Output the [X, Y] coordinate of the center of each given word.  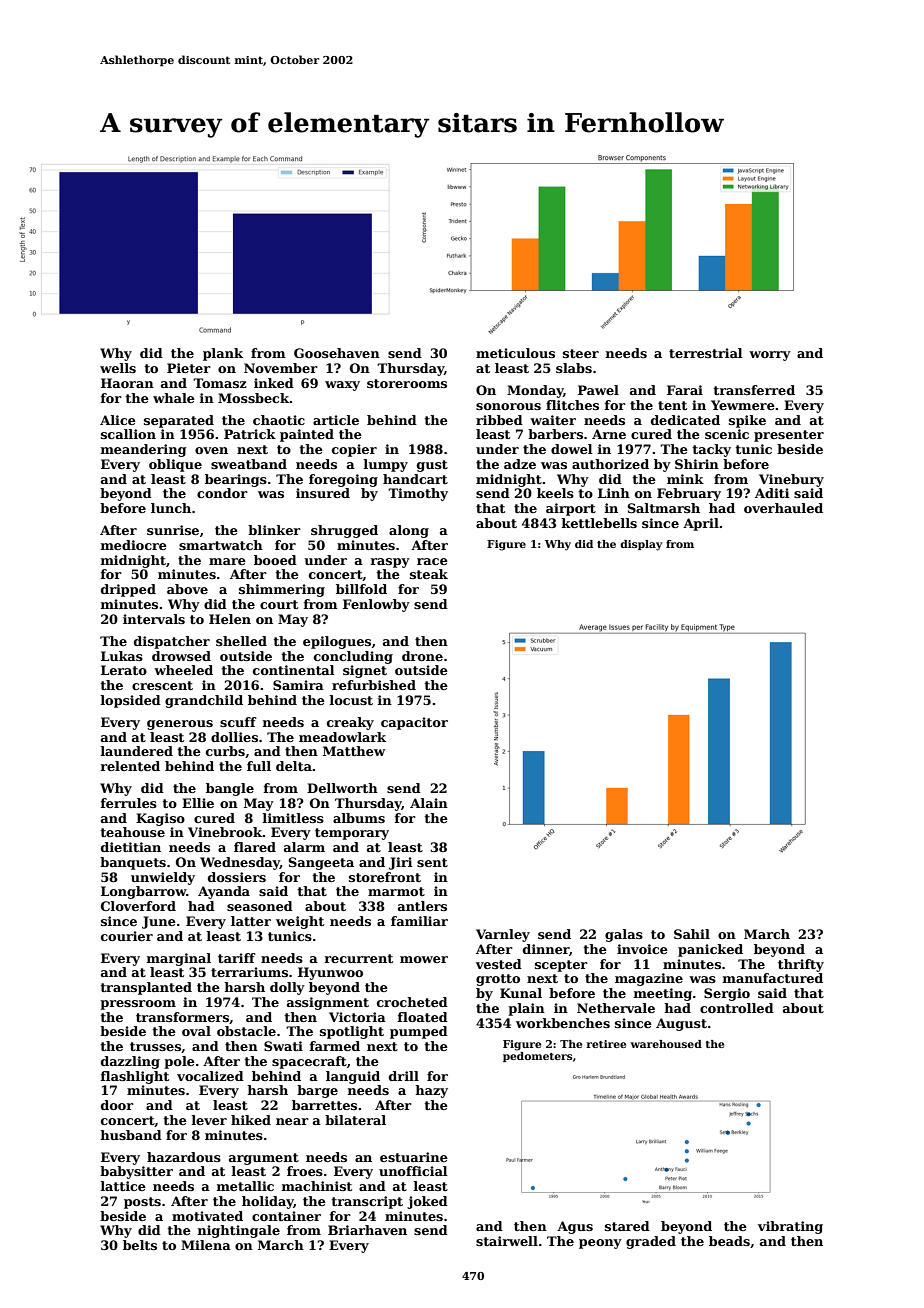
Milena [206, 1245]
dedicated [685, 420]
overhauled [783, 508]
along [409, 531]
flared [255, 847]
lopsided [131, 701]
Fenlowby [376, 605]
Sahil [692, 934]
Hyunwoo [330, 973]
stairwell [507, 1241]
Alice [118, 420]
